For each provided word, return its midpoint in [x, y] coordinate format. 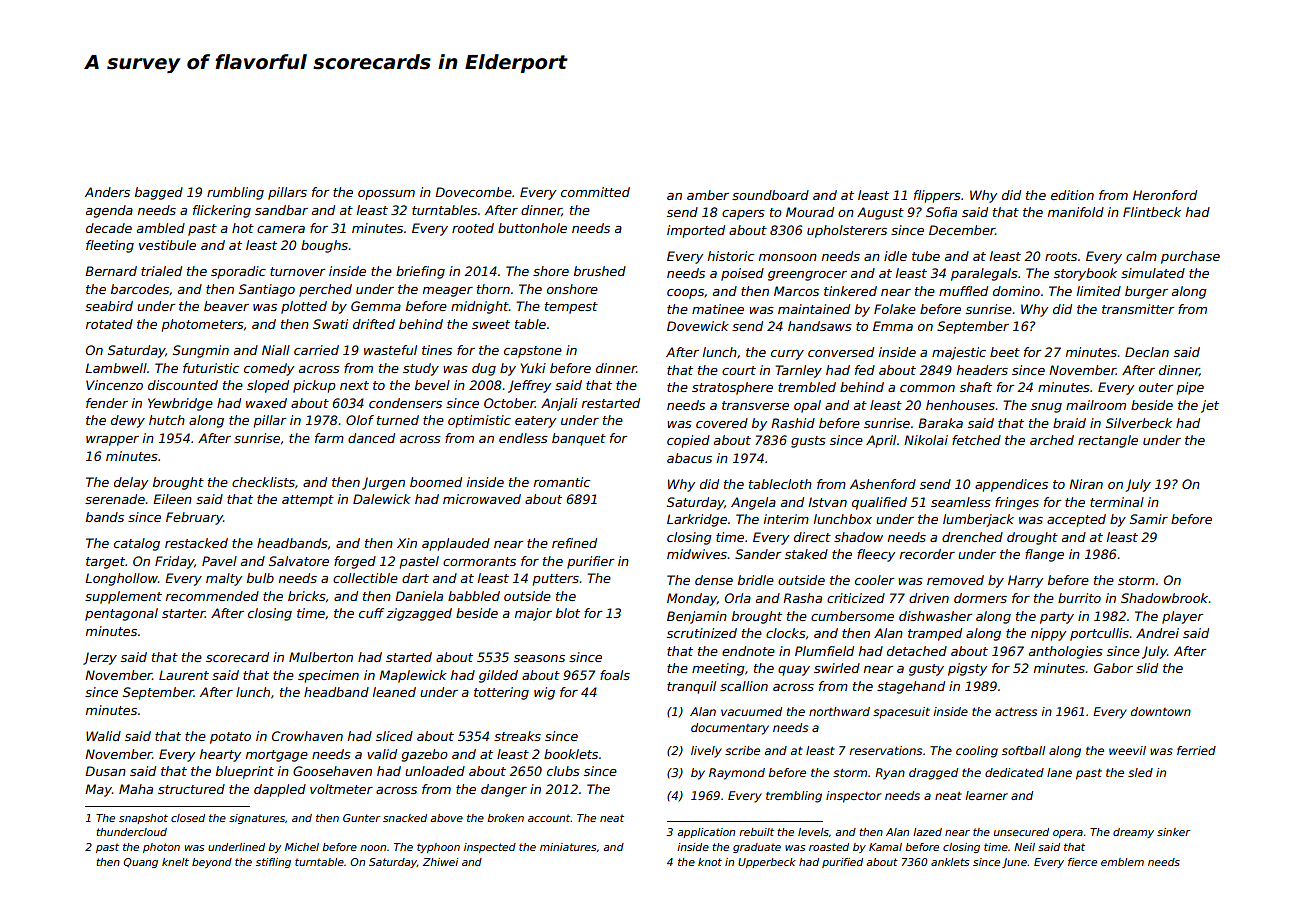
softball [1023, 750]
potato [230, 738]
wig [544, 693]
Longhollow [121, 579]
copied [688, 441]
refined [574, 543]
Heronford [1165, 195]
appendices [1011, 485]
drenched [972, 537]
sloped [268, 386]
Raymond [737, 774]
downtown [1161, 711]
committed [595, 192]
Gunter [361, 818]
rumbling [235, 193]
